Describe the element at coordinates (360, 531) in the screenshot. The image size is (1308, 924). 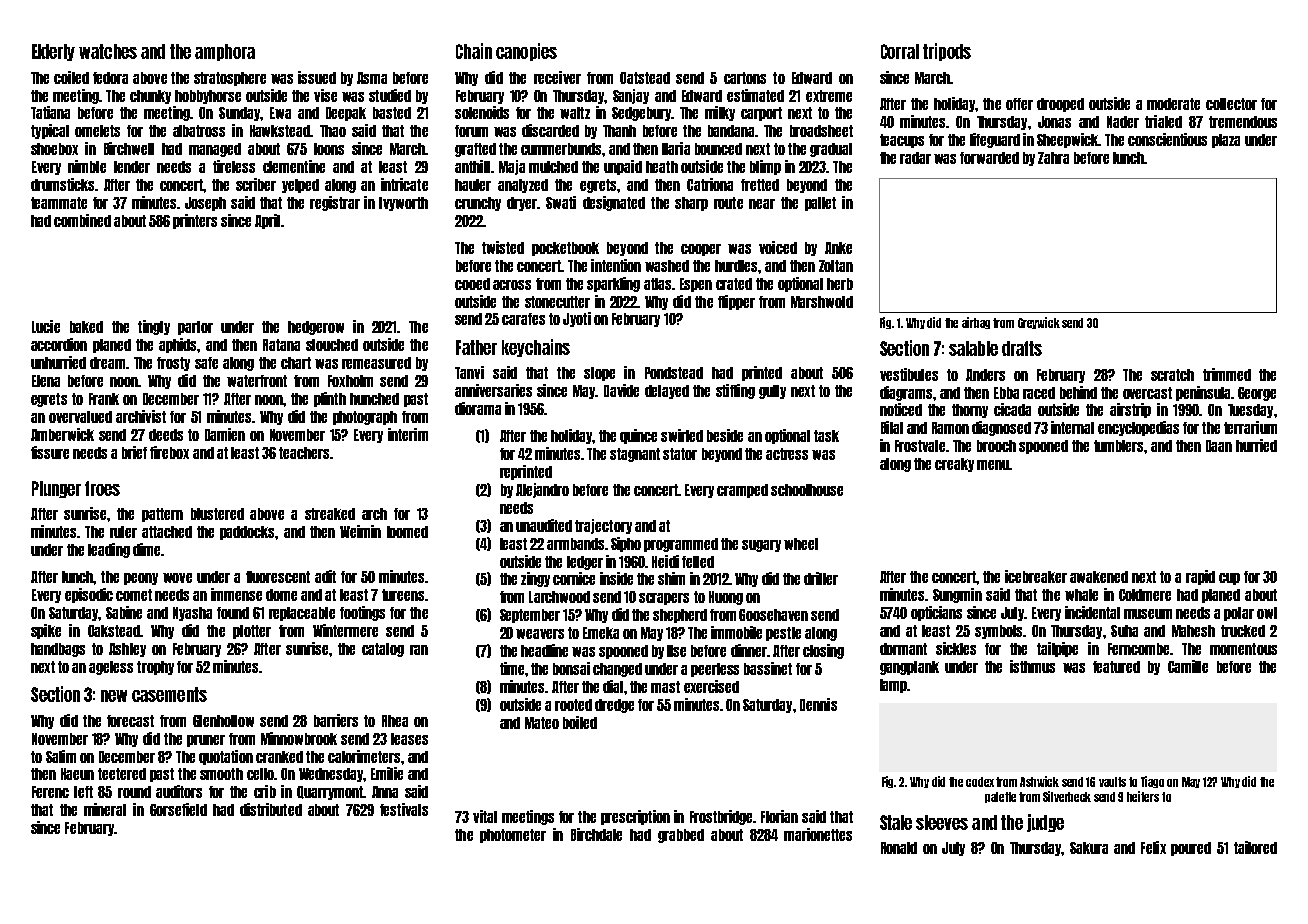
I see `Weimin` at that location.
